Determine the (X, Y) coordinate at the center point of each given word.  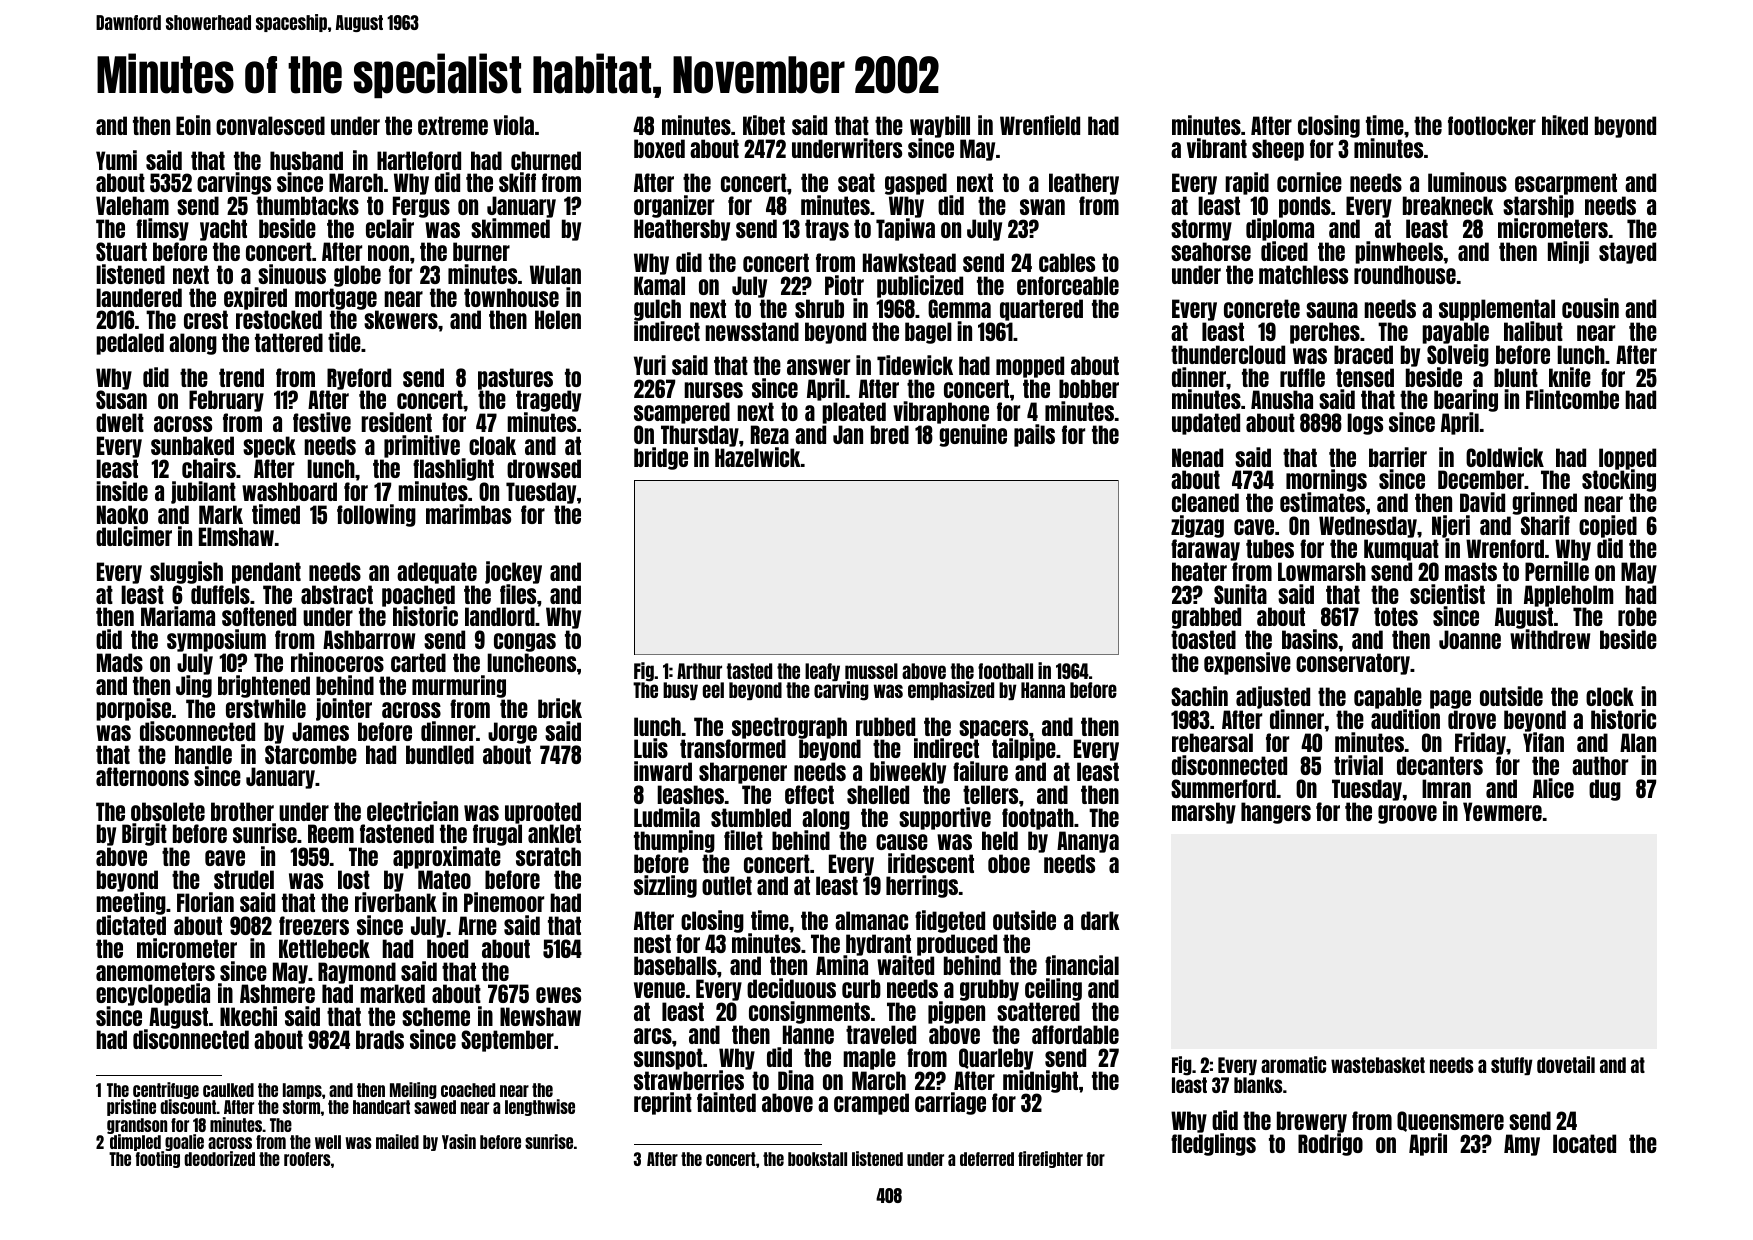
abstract (337, 594)
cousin (1590, 308)
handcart (381, 1107)
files (518, 594)
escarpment (1566, 184)
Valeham (132, 205)
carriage (950, 1103)
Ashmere (277, 994)
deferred (987, 1159)
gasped (916, 184)
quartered (1041, 310)
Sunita (1240, 594)
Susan (121, 400)
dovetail (1566, 1064)
